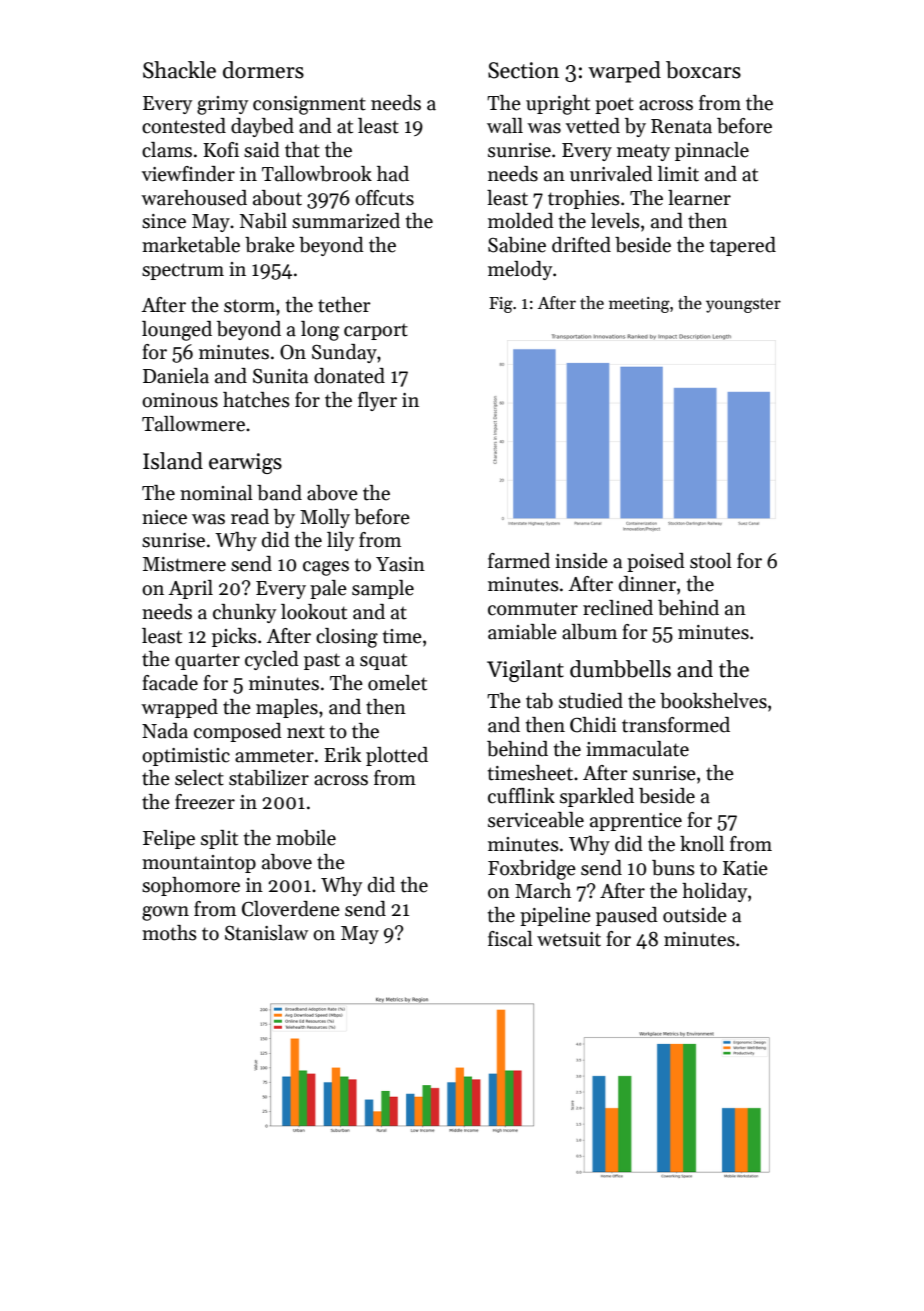  What do you see at coordinates (711, 561) in the screenshot?
I see `stool` at bounding box center [711, 561].
